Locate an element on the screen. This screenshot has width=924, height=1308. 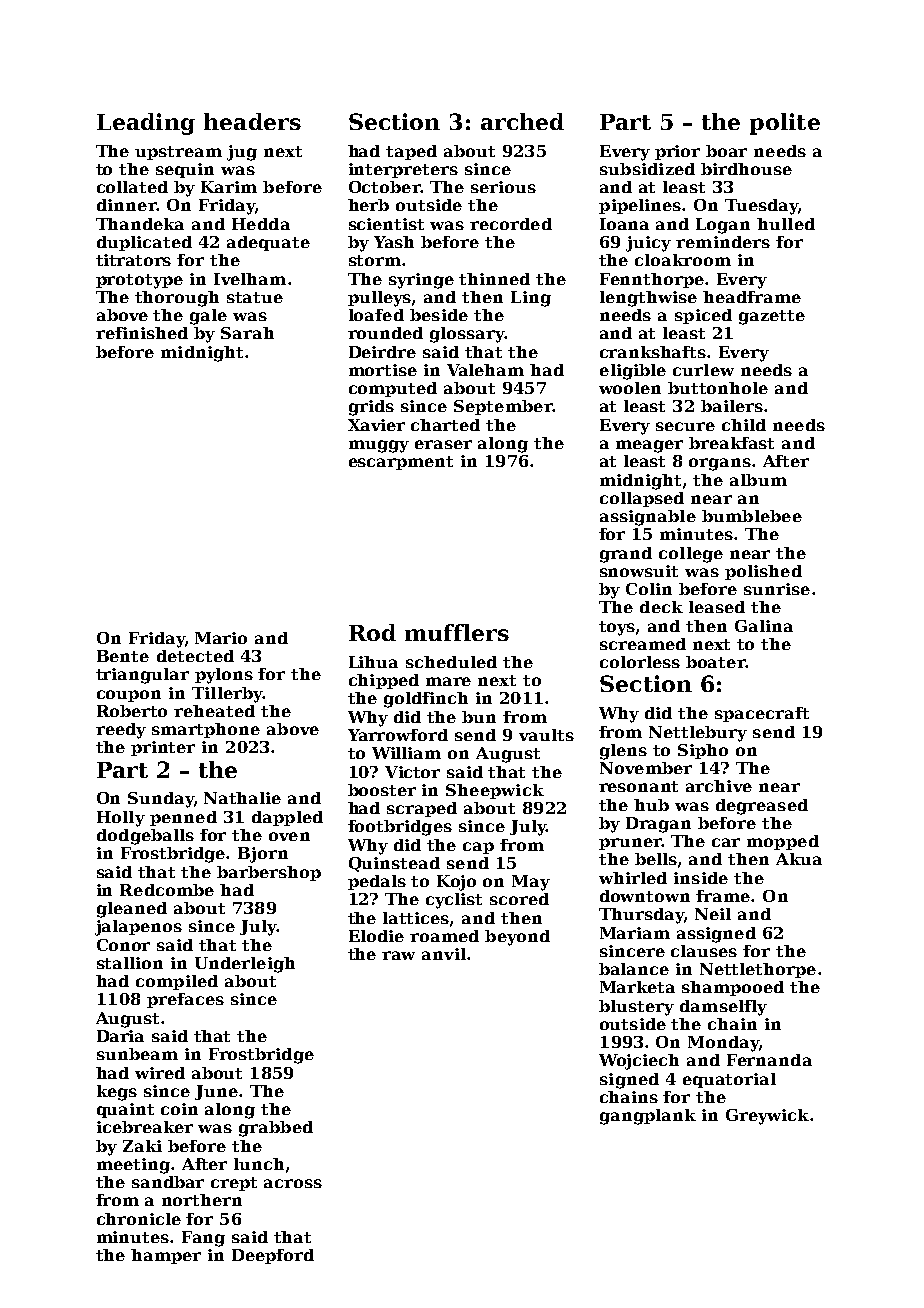
beyond is located at coordinates (517, 938).
